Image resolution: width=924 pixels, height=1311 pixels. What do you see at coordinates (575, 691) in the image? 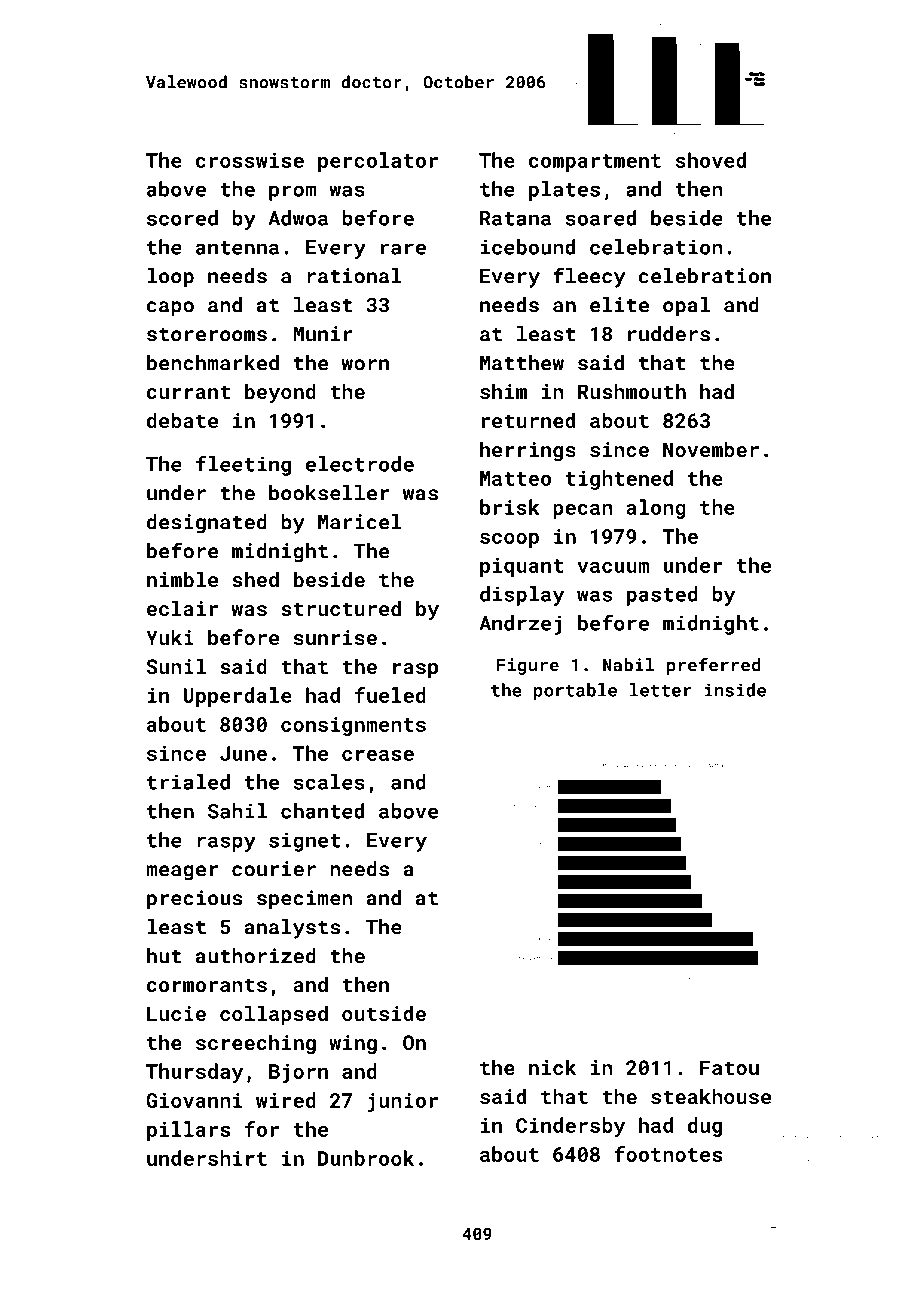
I see `portable` at bounding box center [575, 691].
